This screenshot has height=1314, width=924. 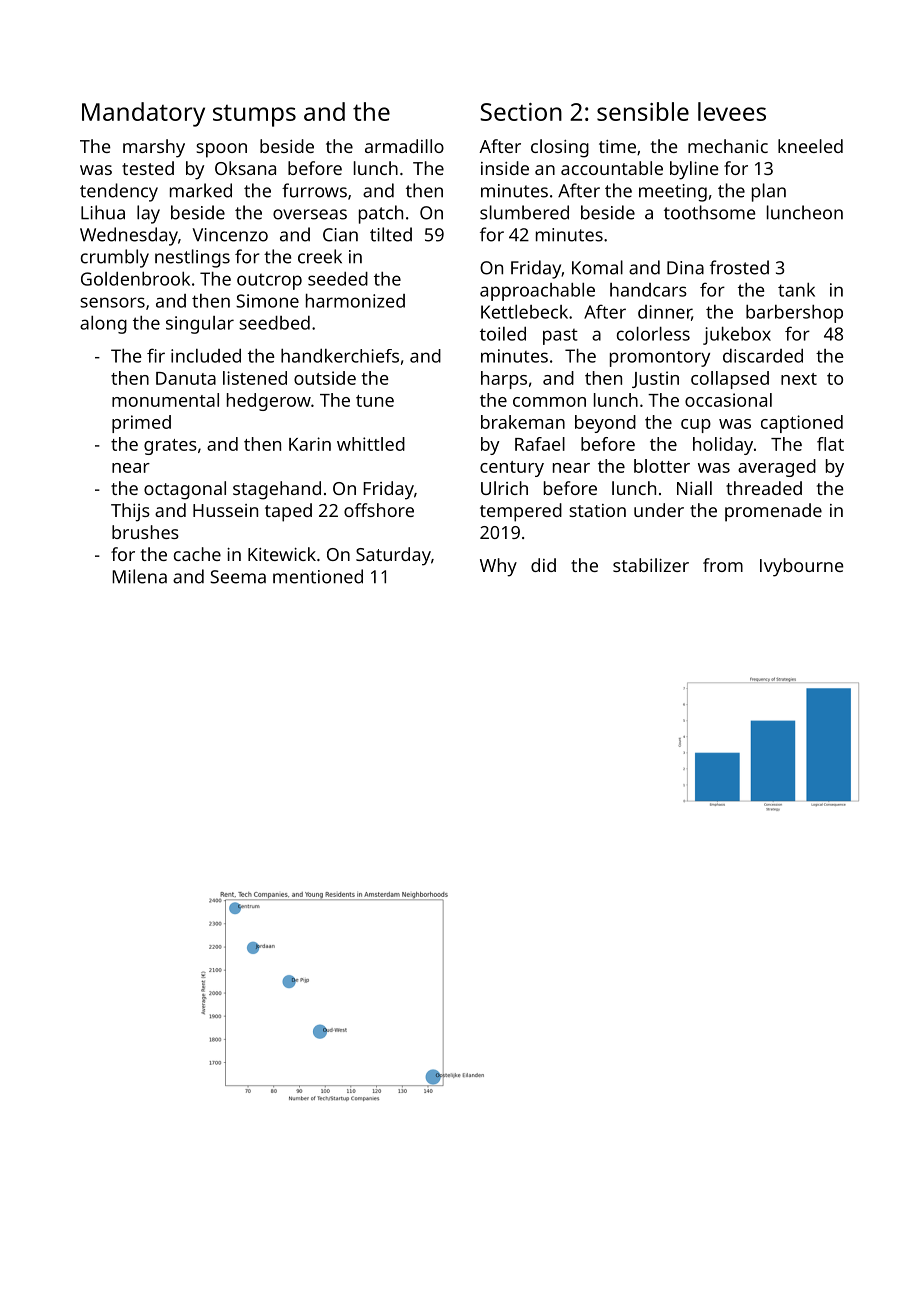 I want to click on Ivybourne, so click(x=802, y=567).
